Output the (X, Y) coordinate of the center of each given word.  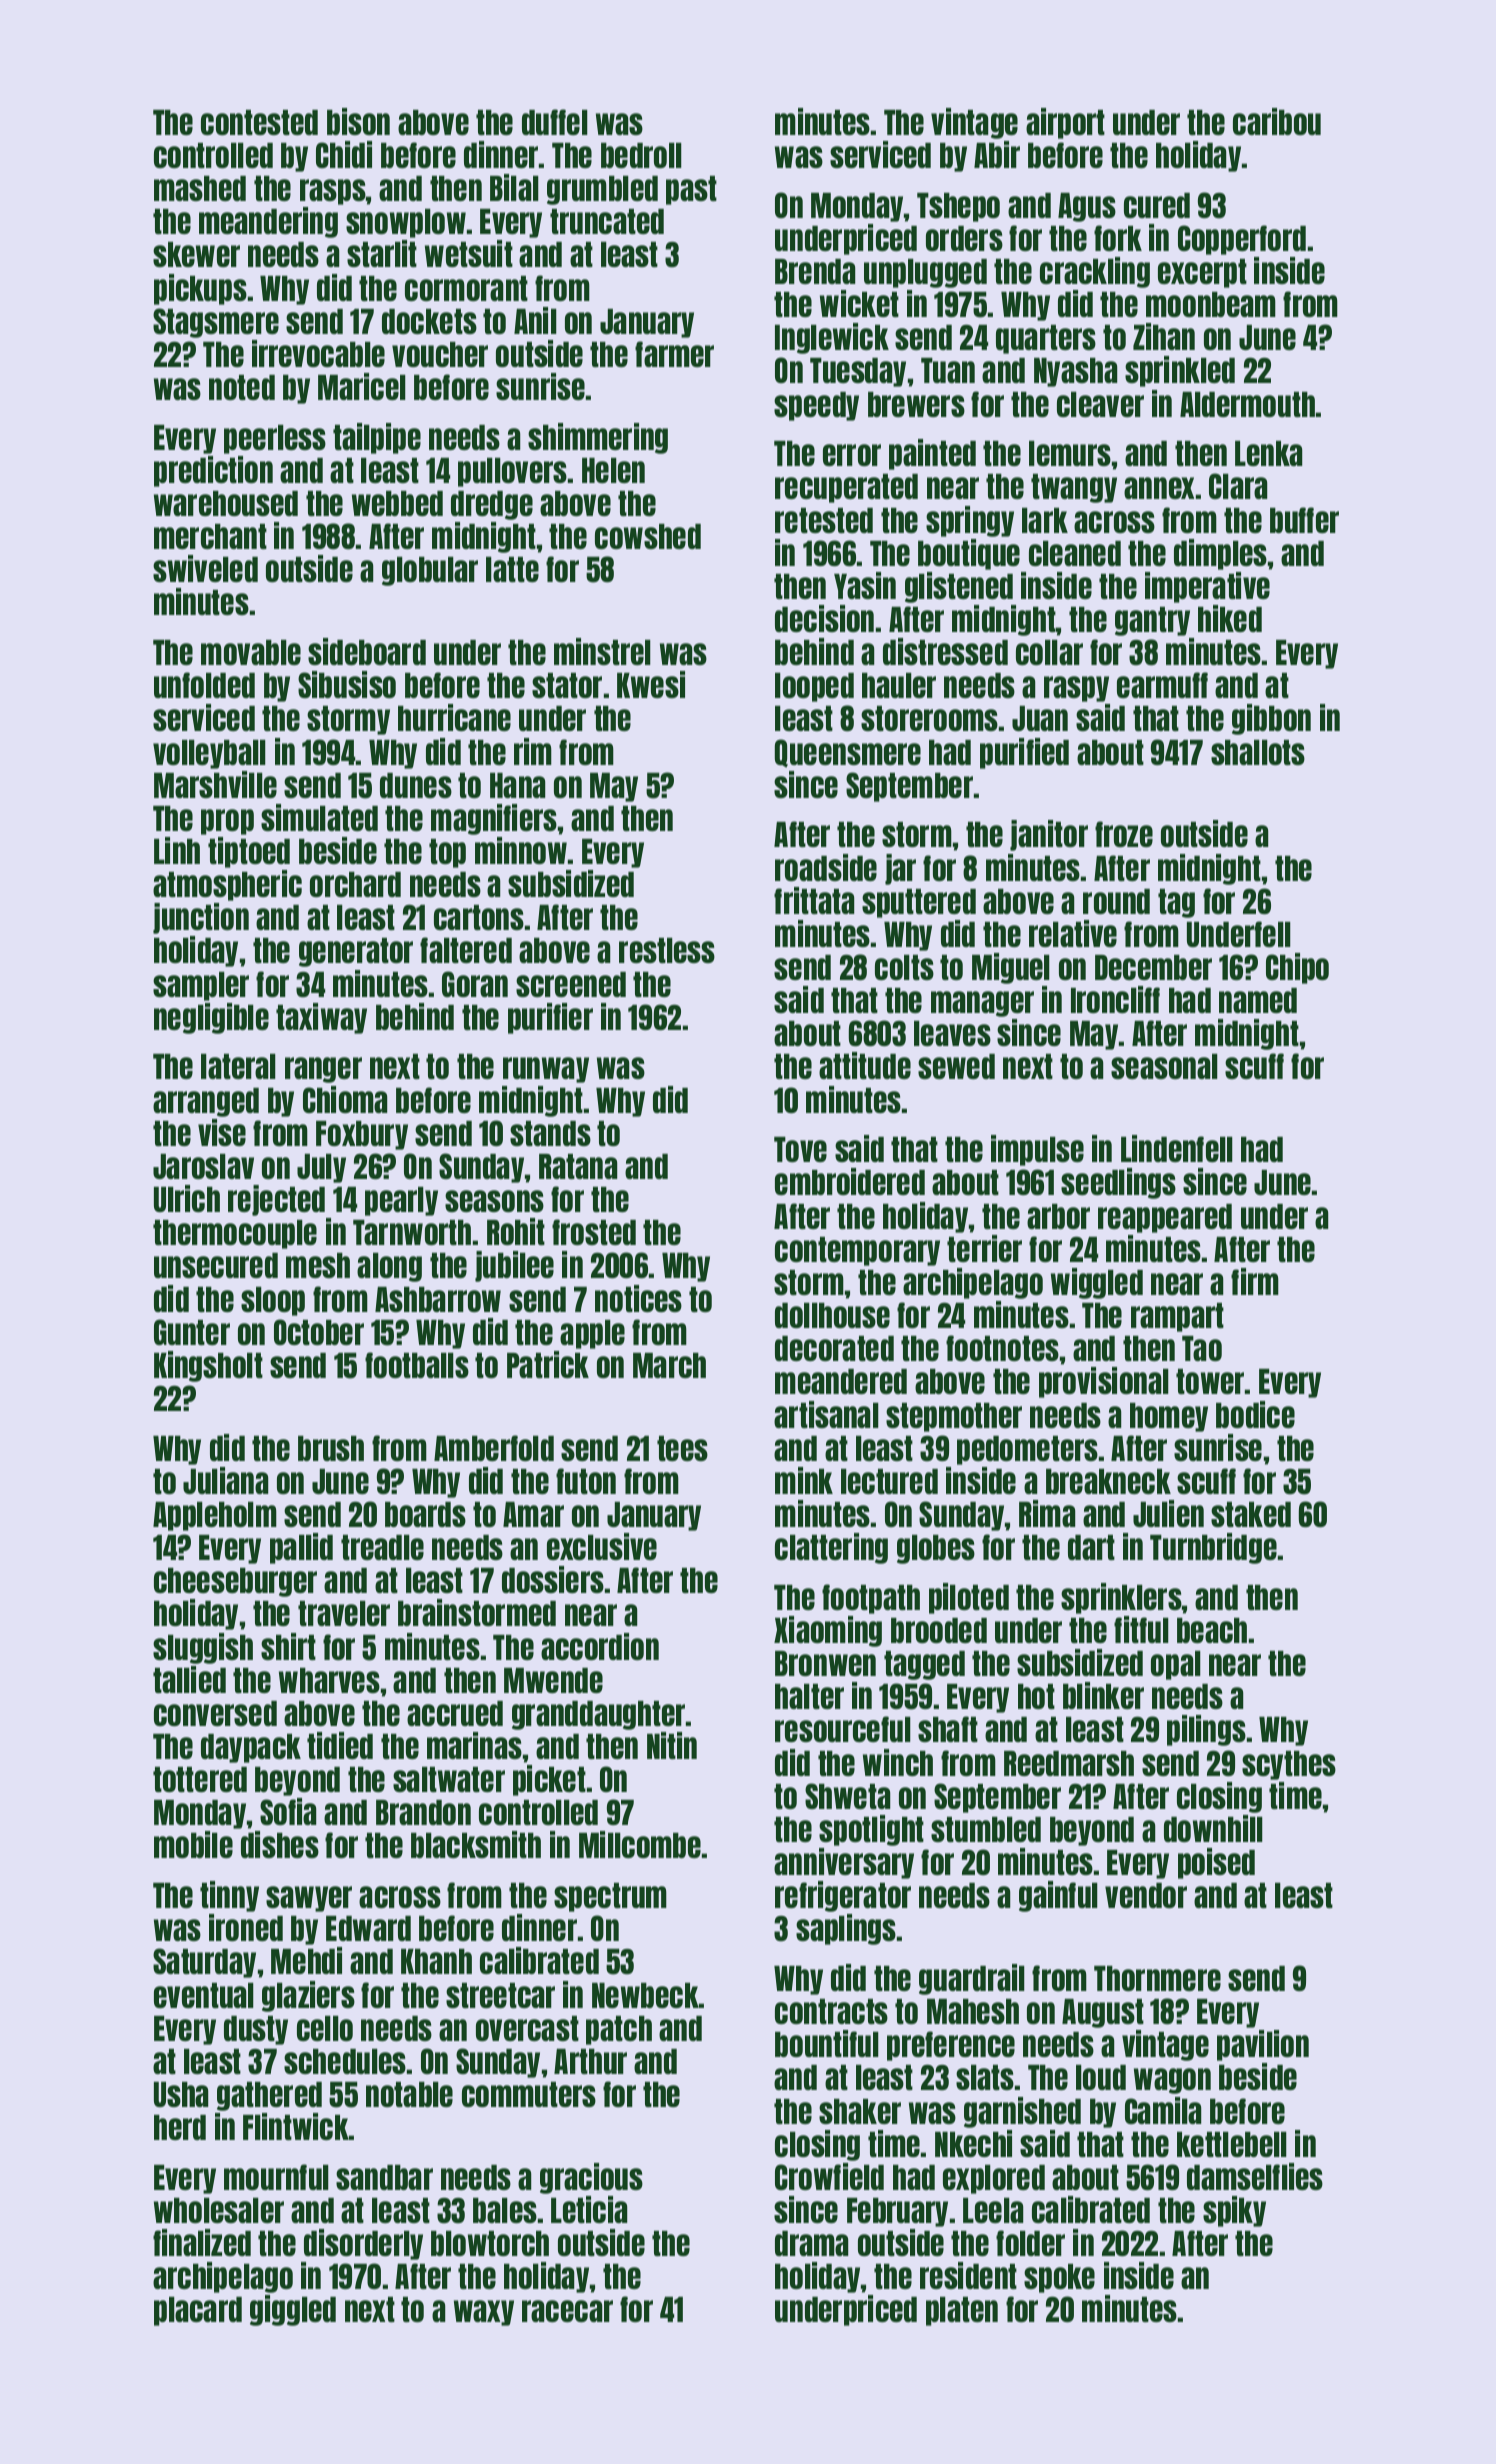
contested (259, 122)
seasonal (1164, 1066)
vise (222, 1132)
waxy (484, 2313)
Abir (997, 154)
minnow (521, 850)
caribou (1277, 121)
